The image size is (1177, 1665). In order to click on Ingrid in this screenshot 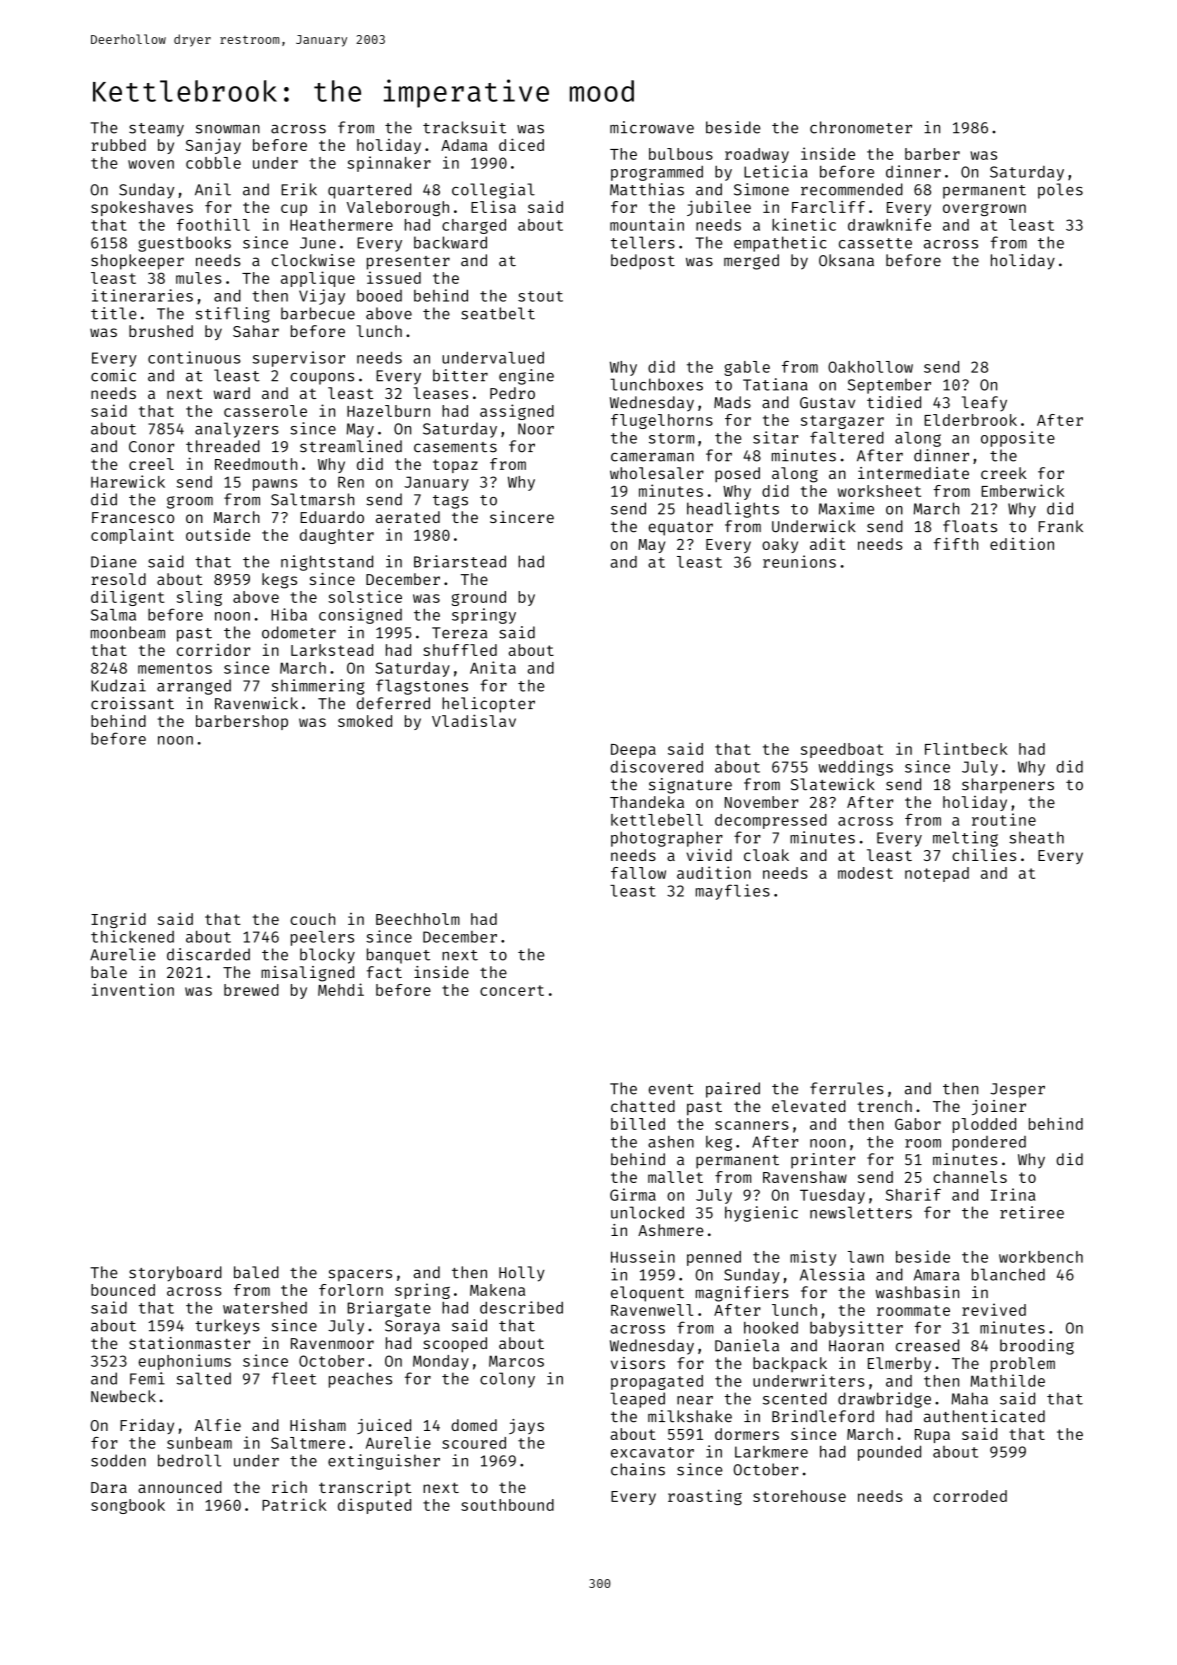, I will do `click(118, 920)`.
